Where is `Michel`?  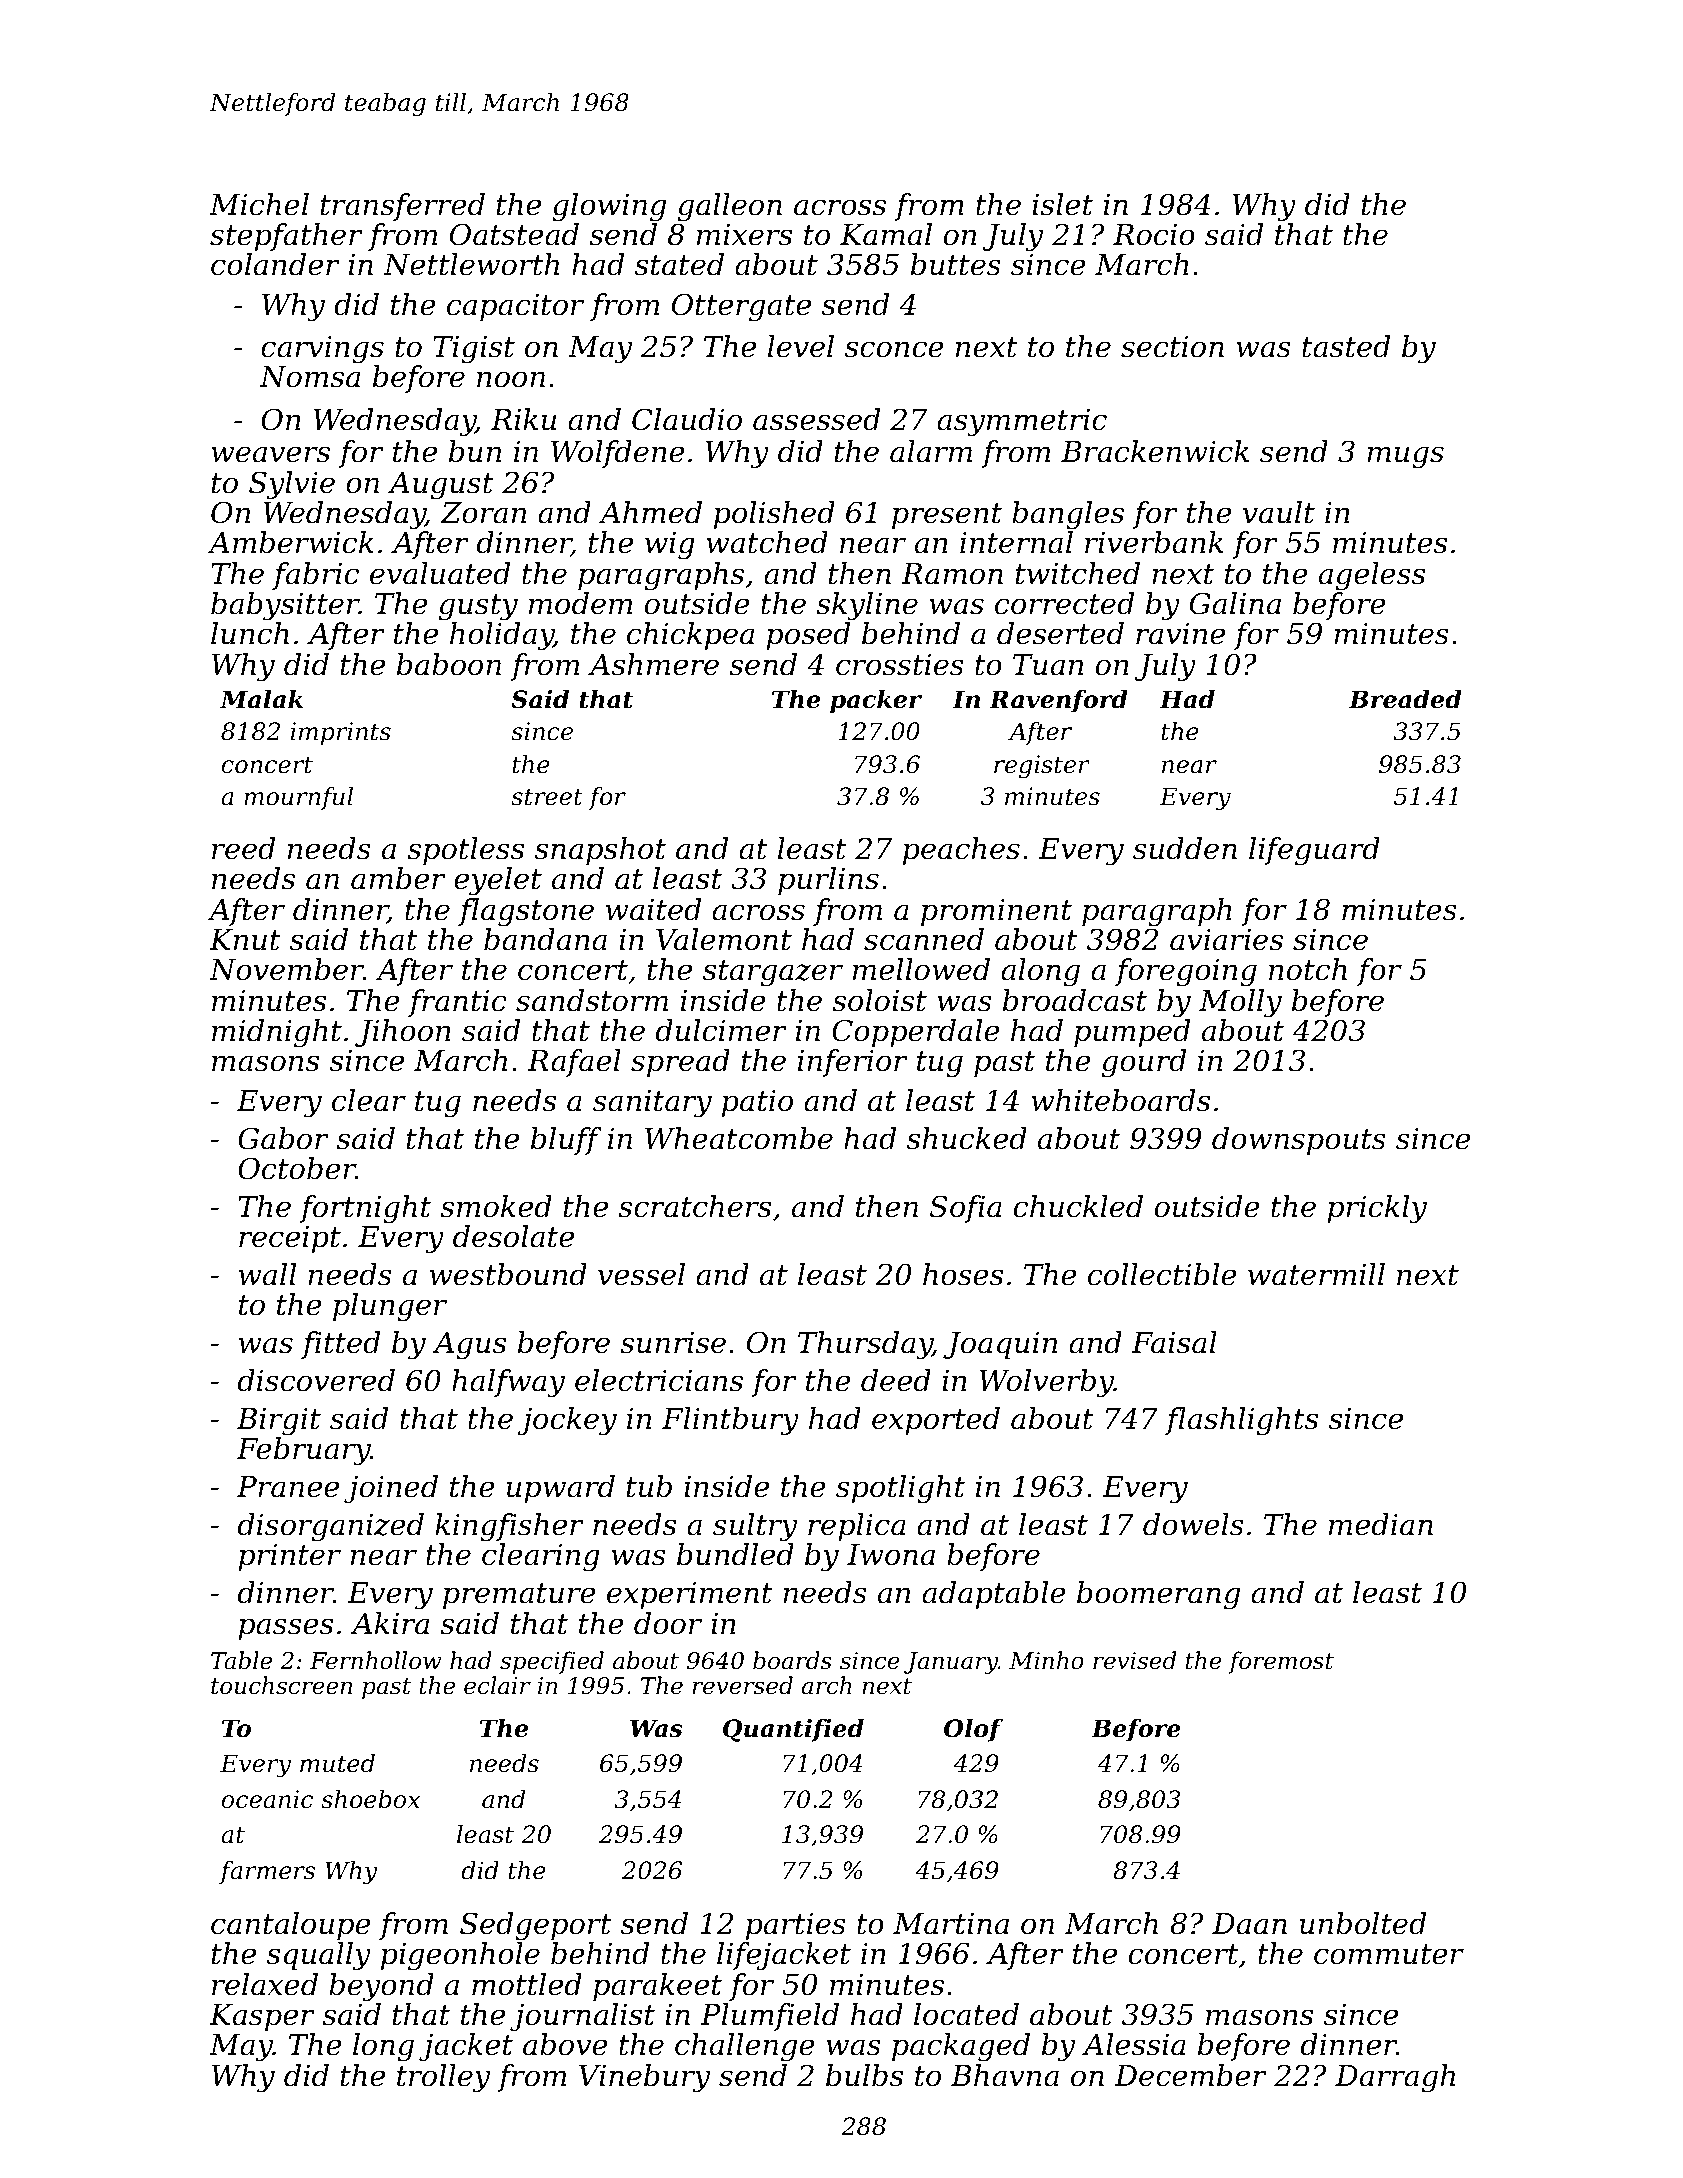
Michel is located at coordinates (259, 204).
